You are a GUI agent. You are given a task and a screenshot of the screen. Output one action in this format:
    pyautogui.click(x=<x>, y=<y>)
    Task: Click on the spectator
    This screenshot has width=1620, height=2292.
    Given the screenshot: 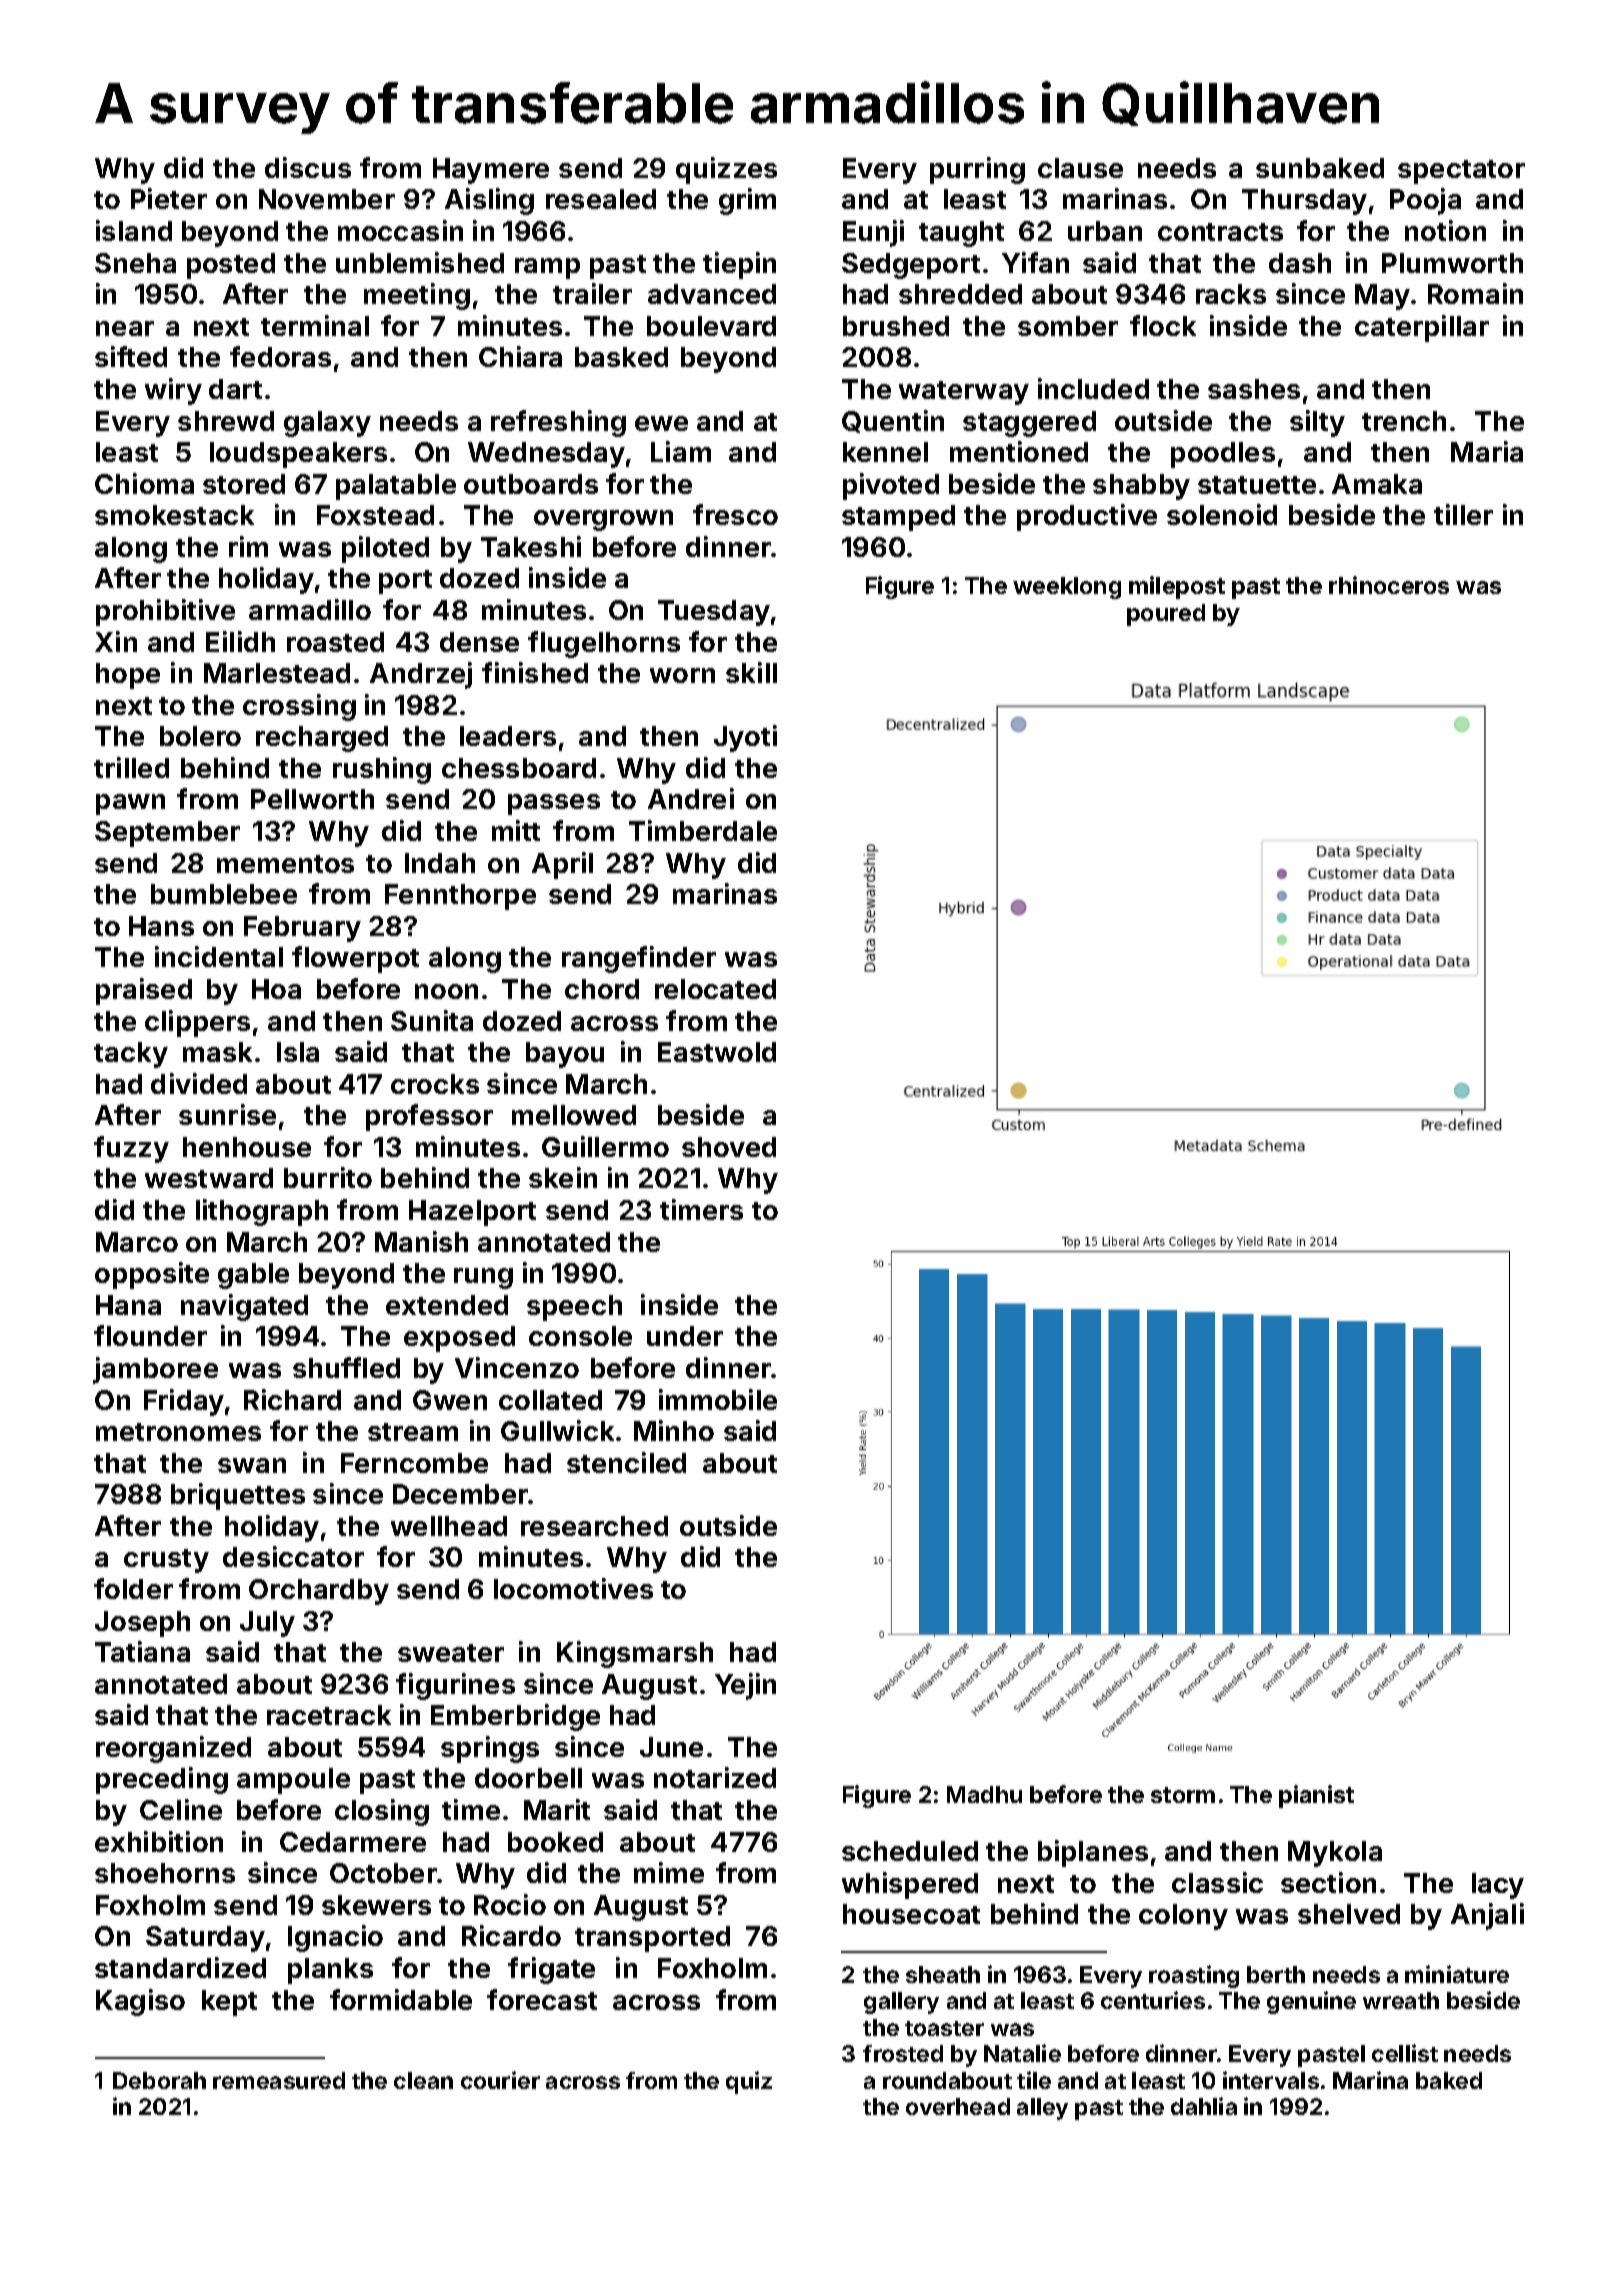 What is the action you would take?
    pyautogui.click(x=1461, y=172)
